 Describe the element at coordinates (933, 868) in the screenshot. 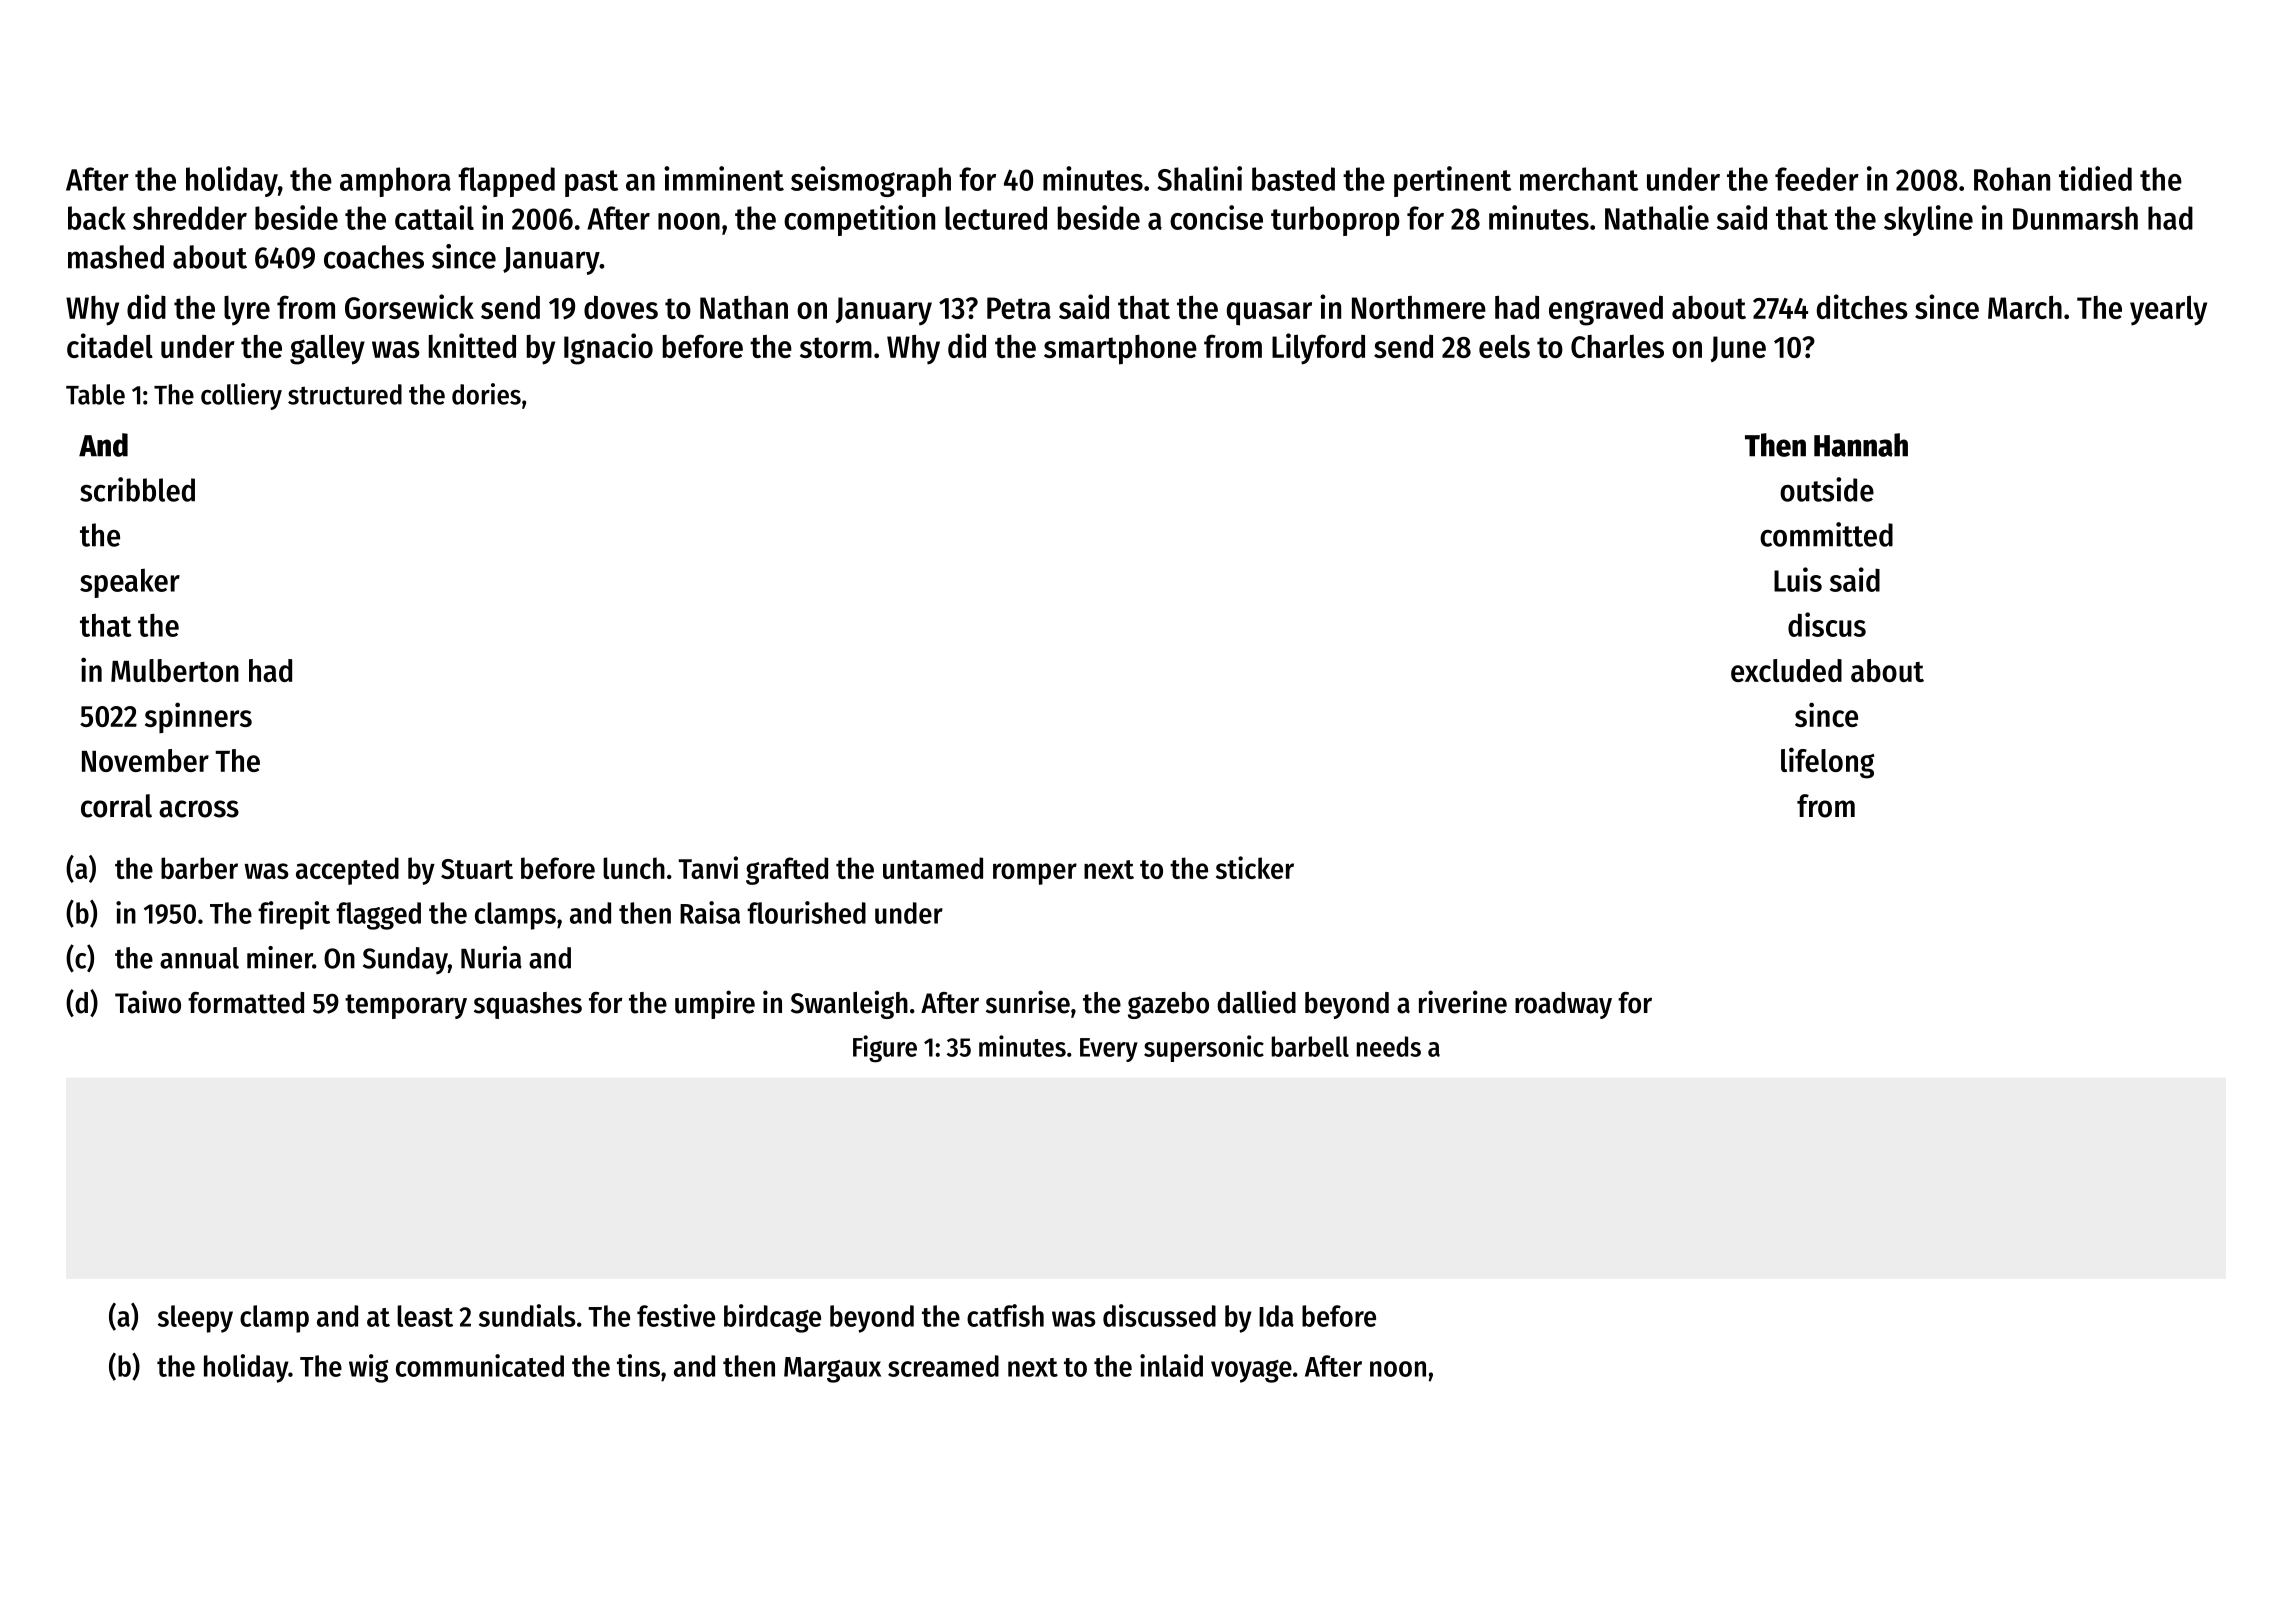

I see `untamed` at that location.
